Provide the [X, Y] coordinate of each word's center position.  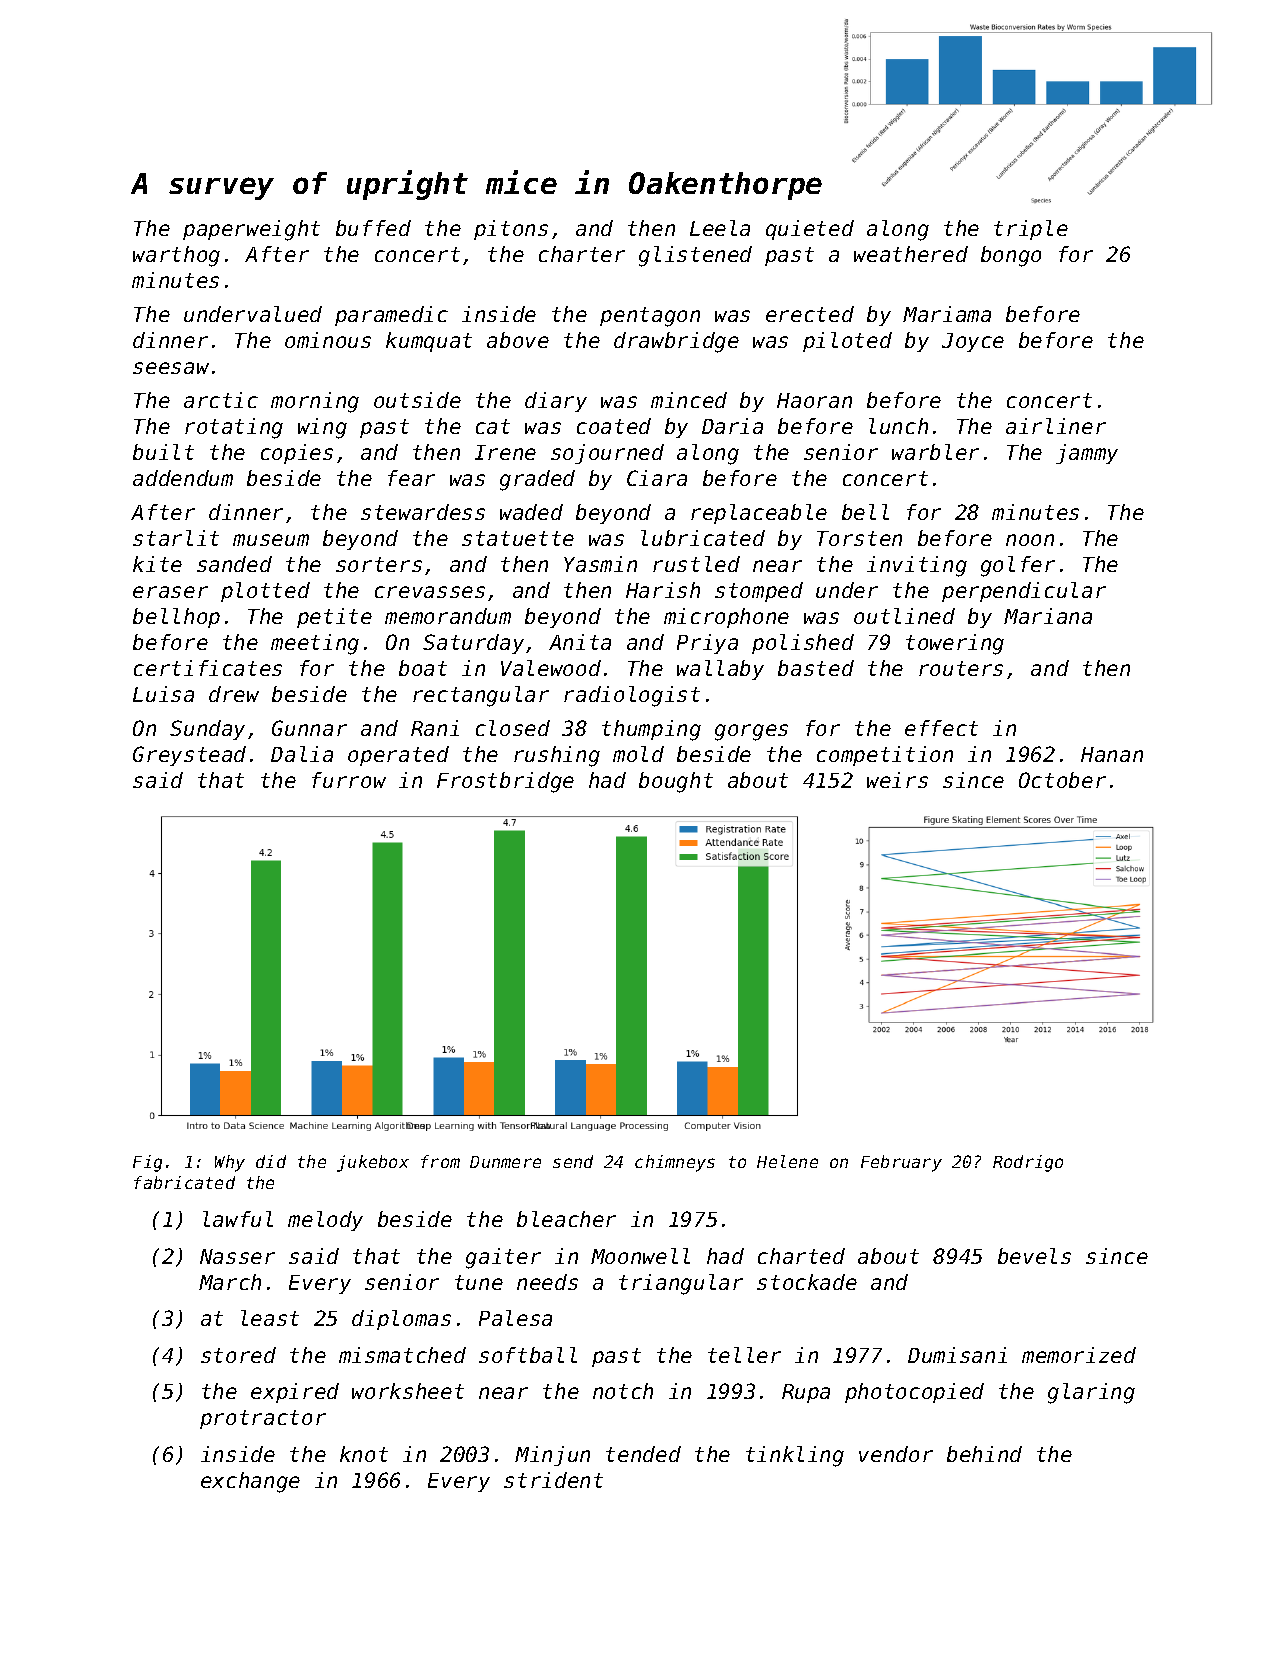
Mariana [1048, 616]
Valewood [551, 668]
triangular [681, 1284]
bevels [1034, 1256]
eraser [170, 592]
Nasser [237, 1256]
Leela [720, 228]
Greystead [189, 756]
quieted [810, 230]
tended [643, 1454]
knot [364, 1454]
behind [984, 1454]
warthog [176, 256]
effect [941, 728]
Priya [707, 644]
